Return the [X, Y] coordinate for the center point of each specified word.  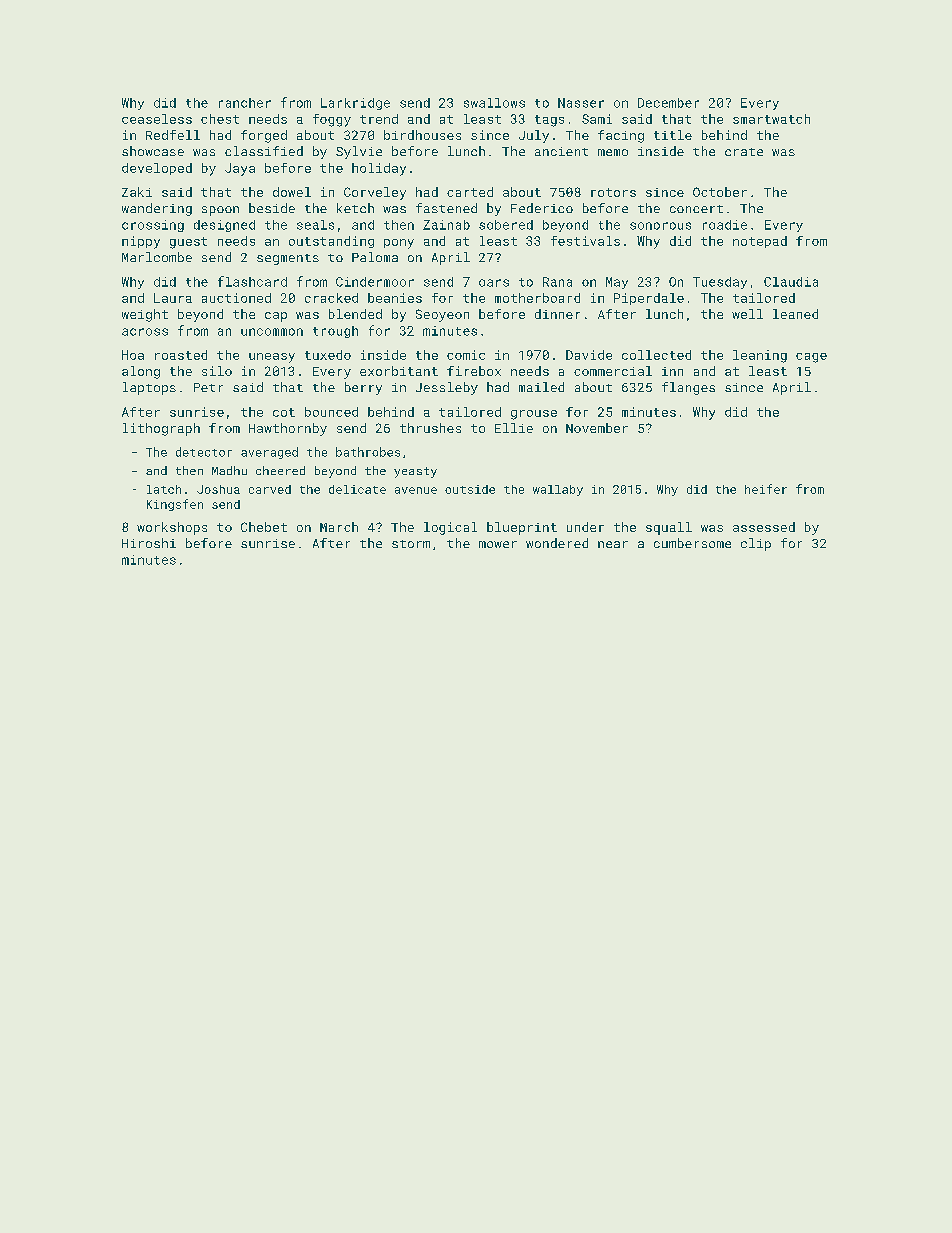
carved [270, 489]
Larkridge [355, 104]
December [668, 103]
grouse [534, 415]
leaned [795, 314]
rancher [245, 103]
